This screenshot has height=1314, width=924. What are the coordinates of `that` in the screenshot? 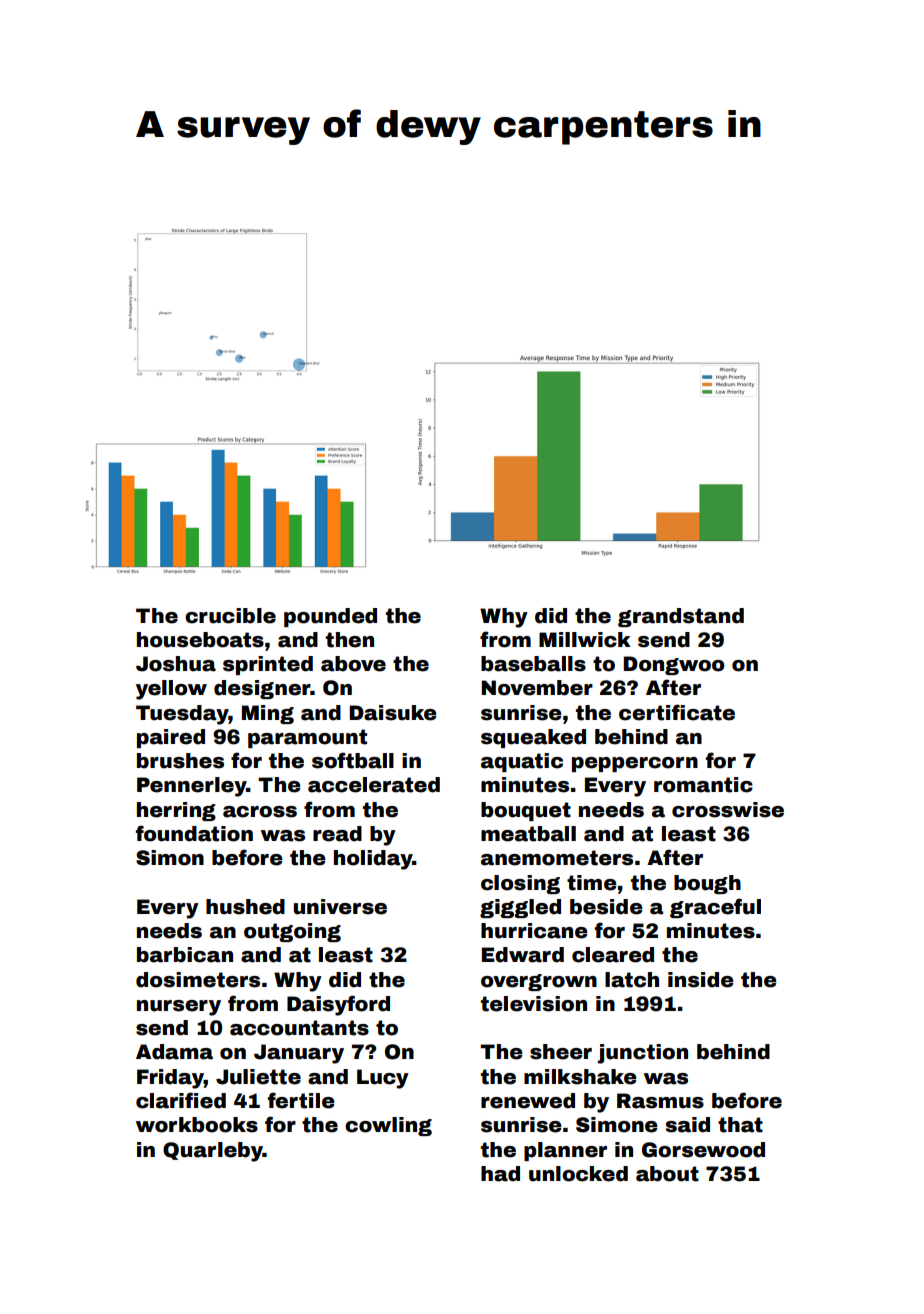 It's located at (740, 1125).
